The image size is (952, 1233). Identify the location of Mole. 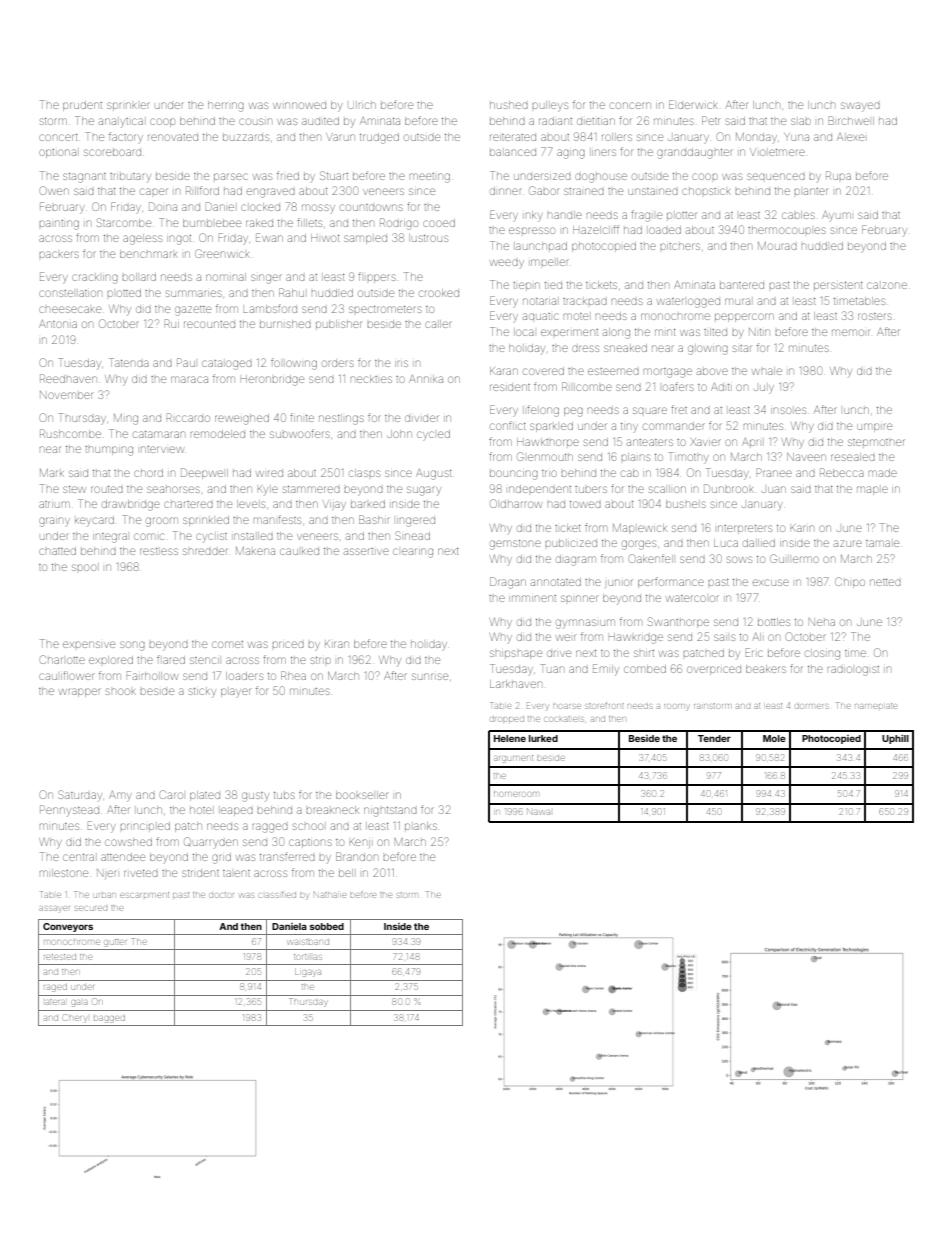
(774, 738).
